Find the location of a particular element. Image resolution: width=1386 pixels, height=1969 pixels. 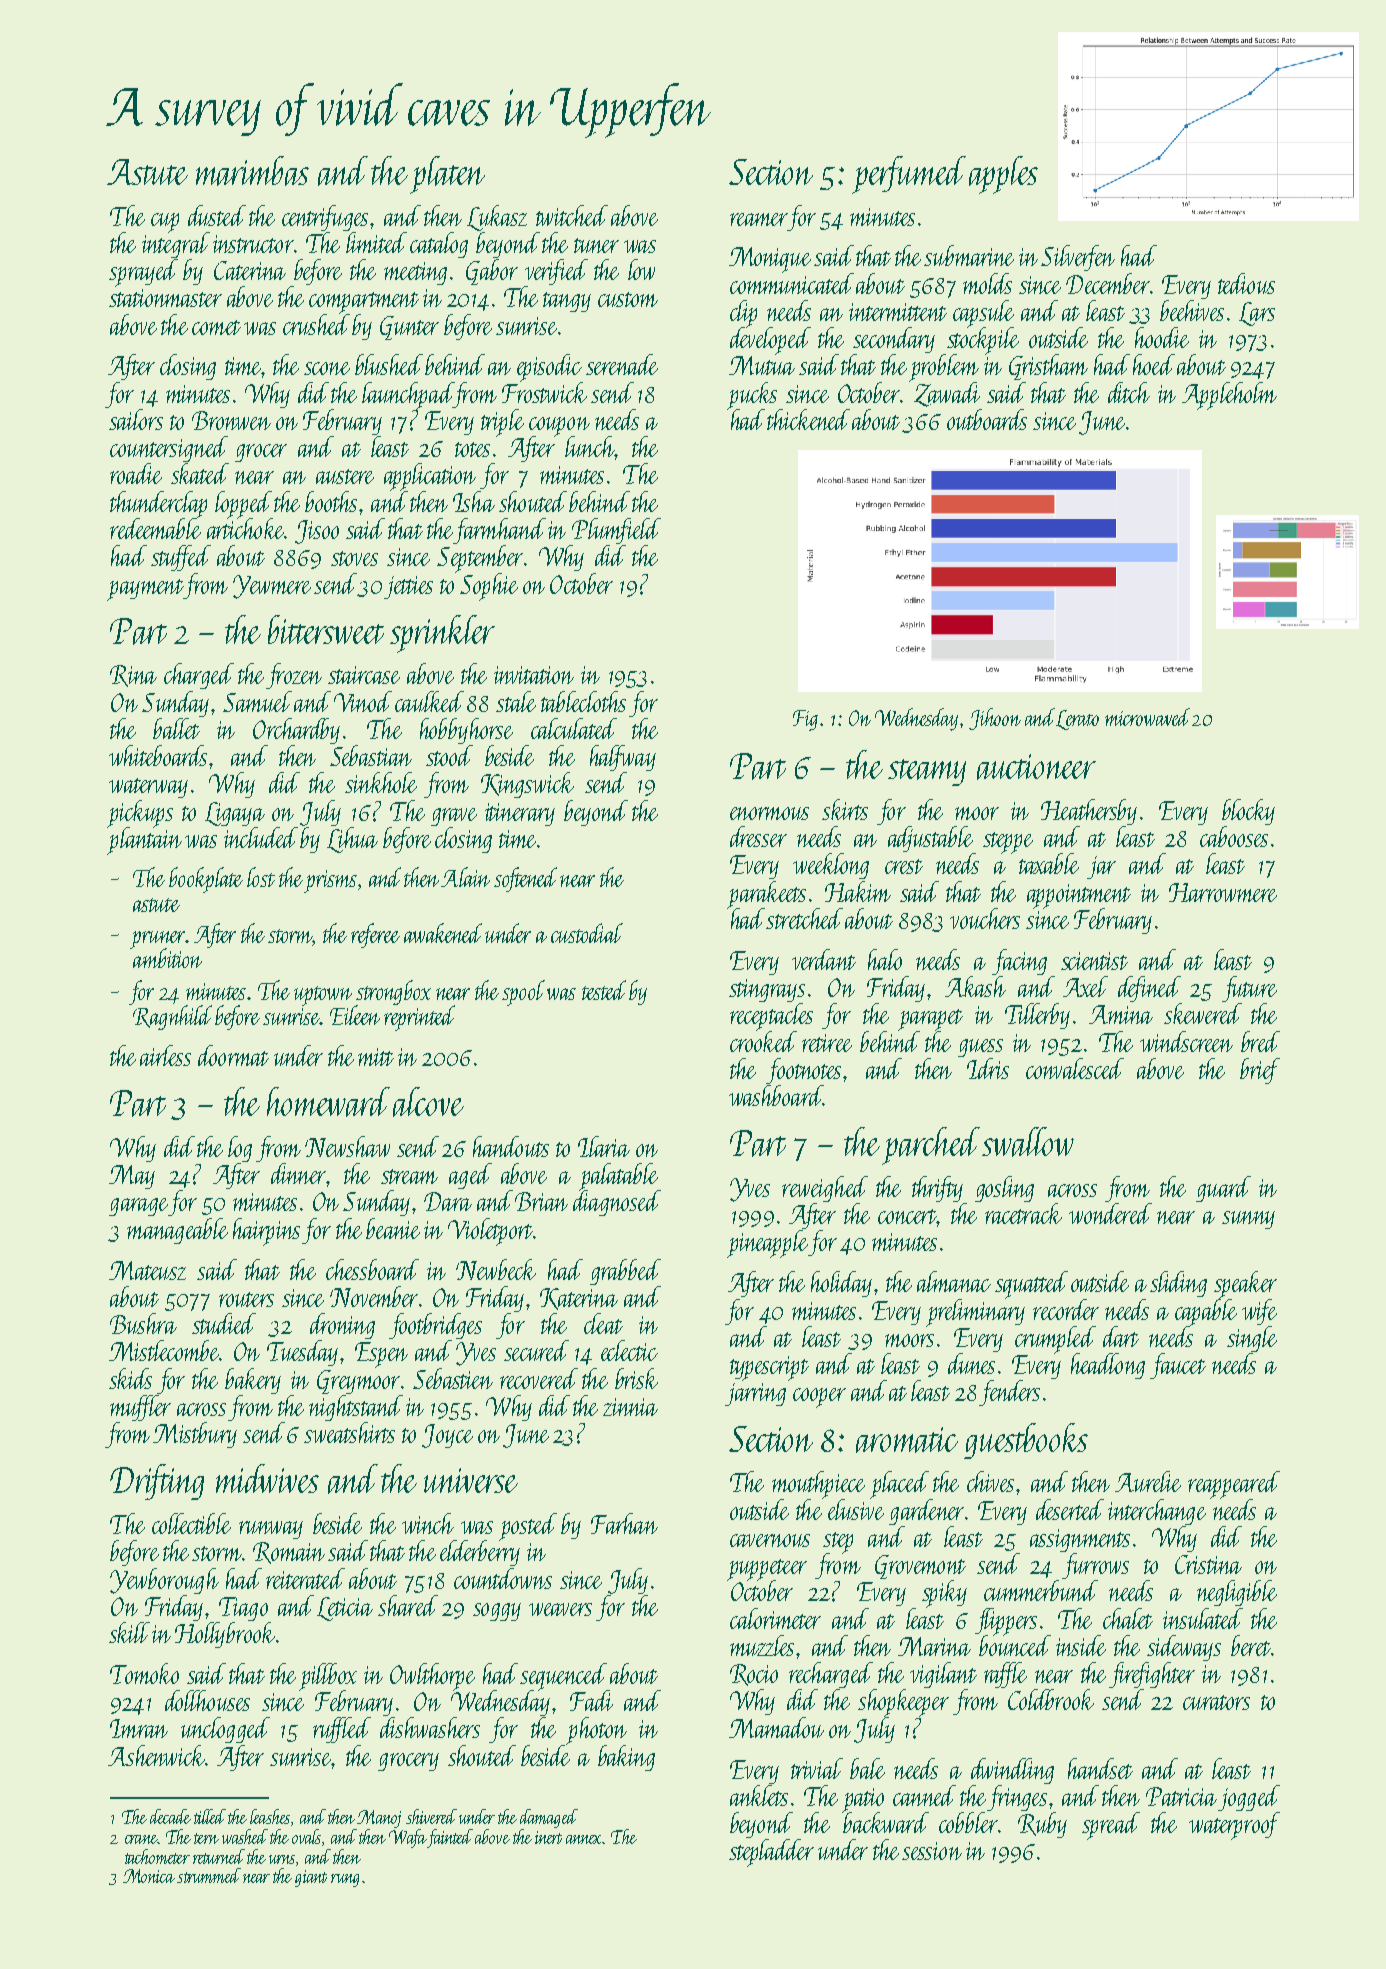

bred is located at coordinates (1260, 1041).
